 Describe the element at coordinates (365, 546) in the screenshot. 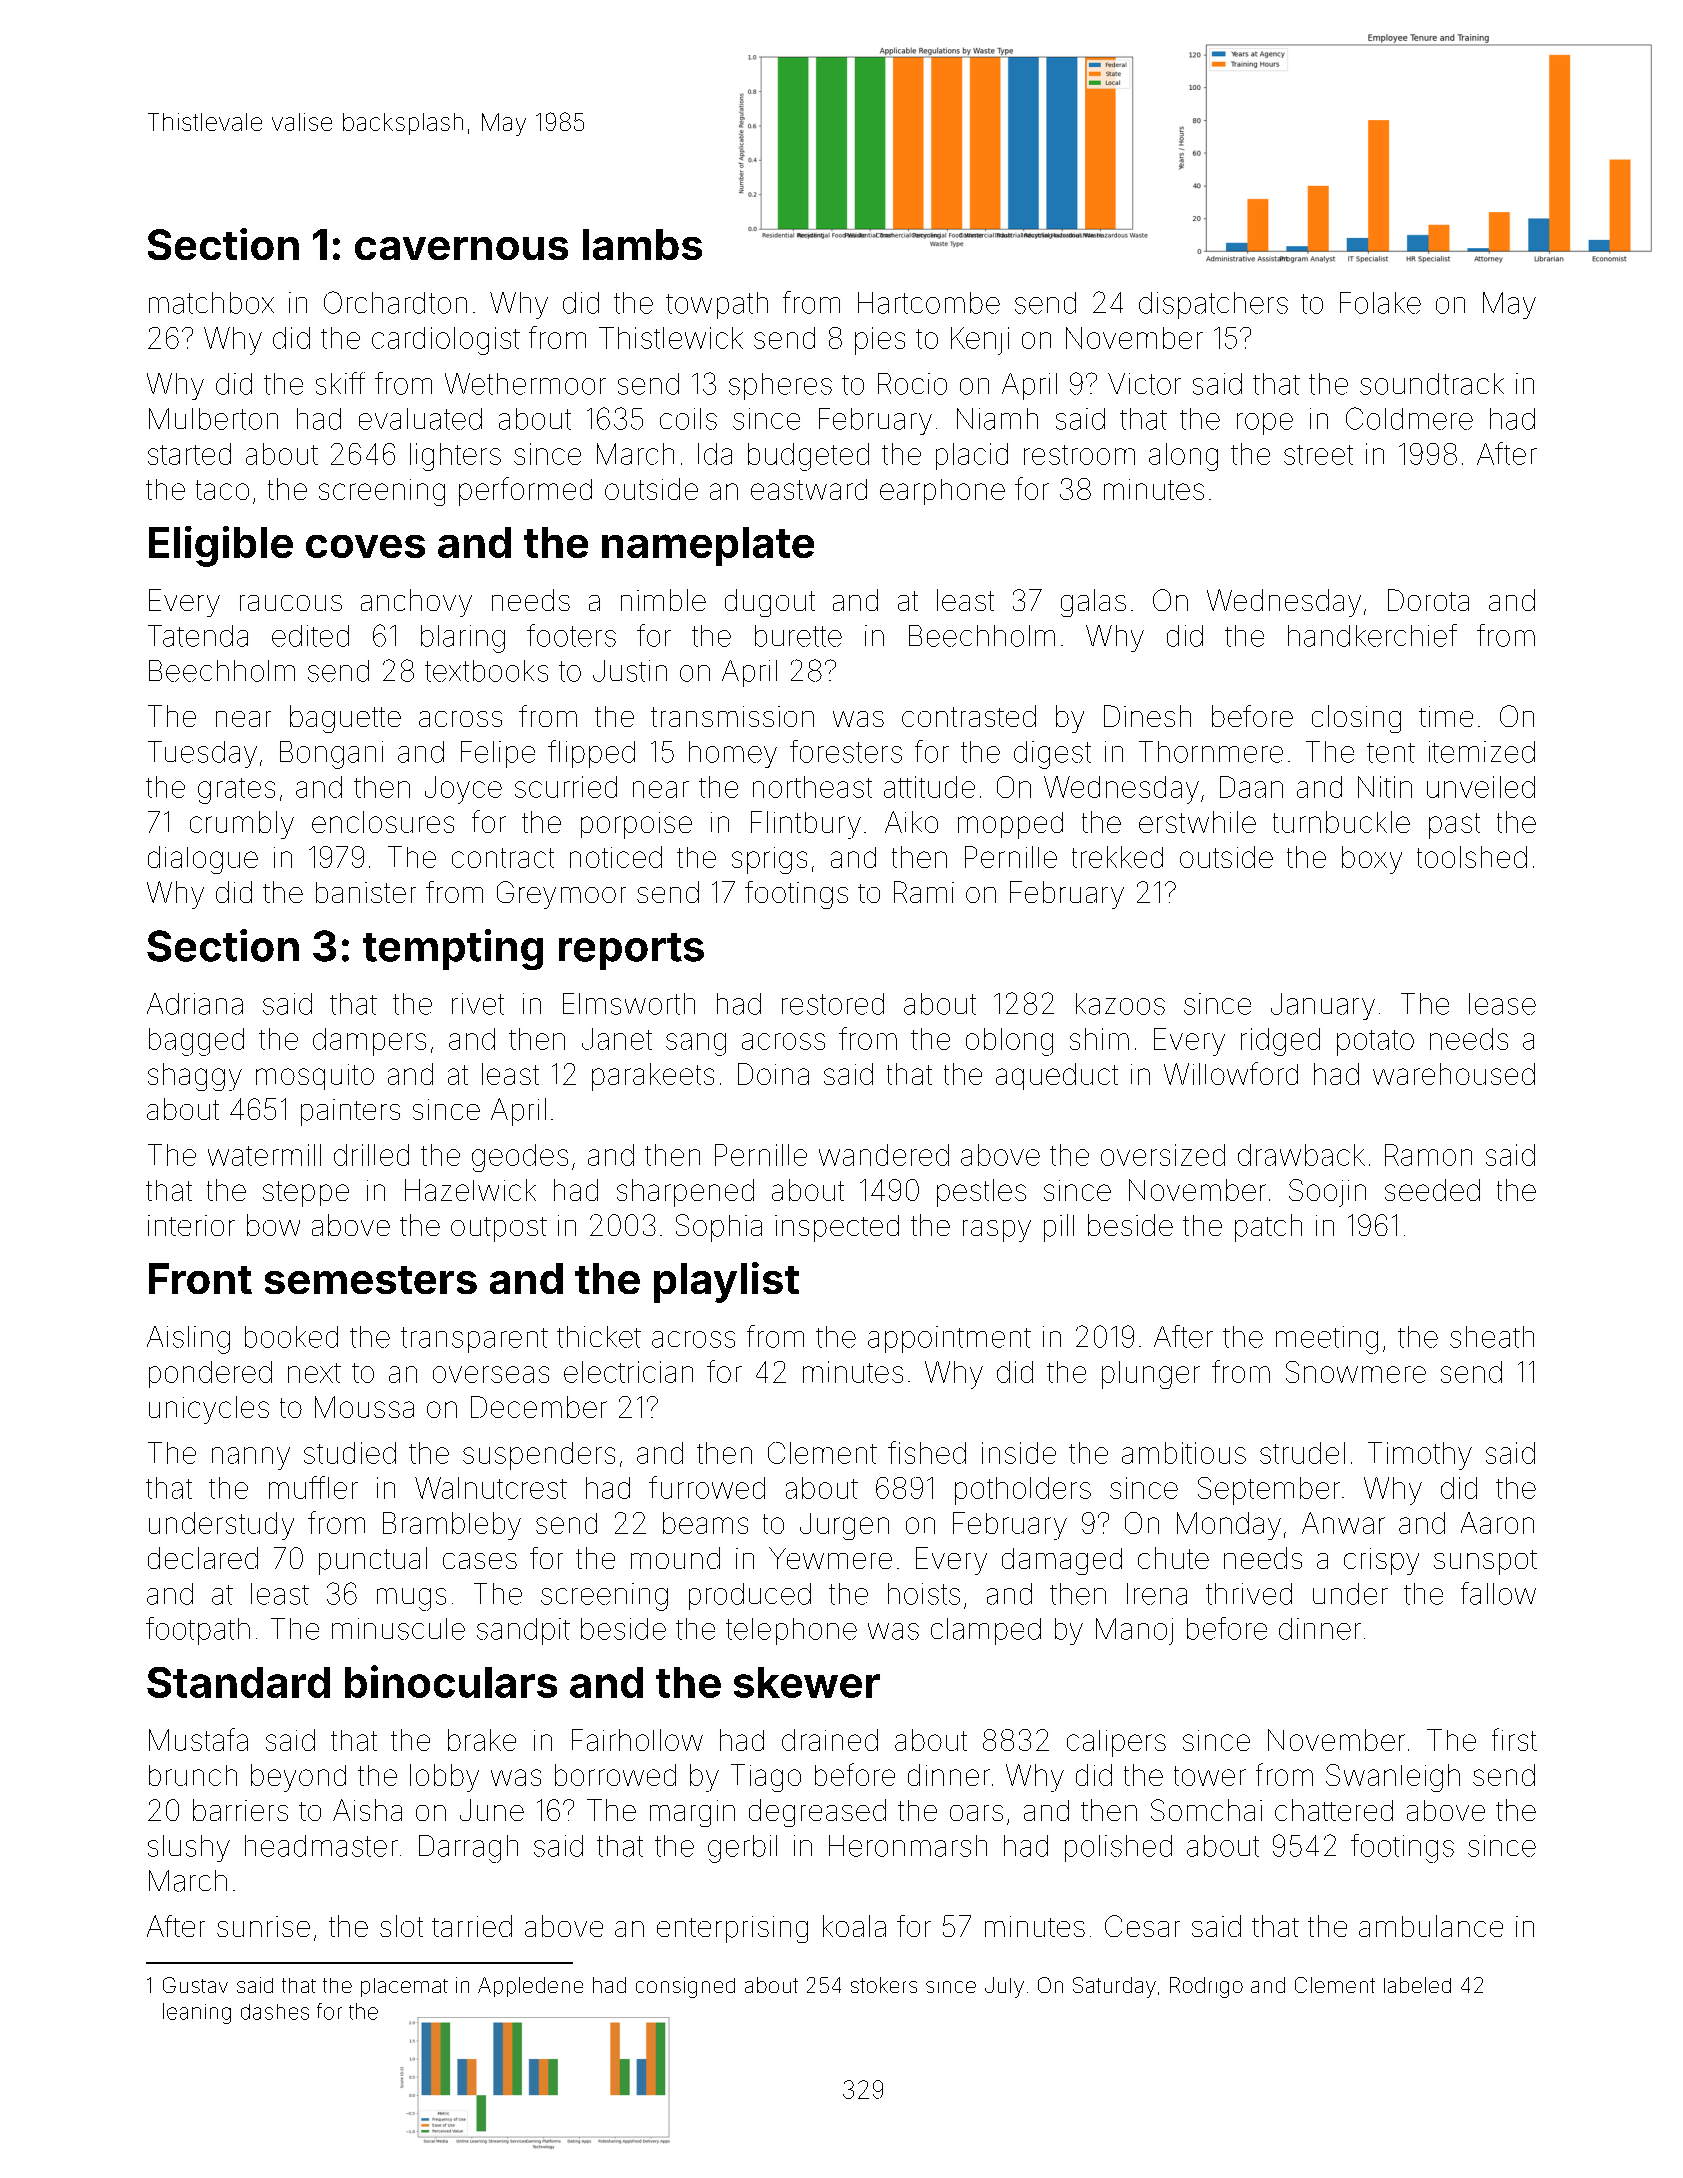

I see `coves` at that location.
